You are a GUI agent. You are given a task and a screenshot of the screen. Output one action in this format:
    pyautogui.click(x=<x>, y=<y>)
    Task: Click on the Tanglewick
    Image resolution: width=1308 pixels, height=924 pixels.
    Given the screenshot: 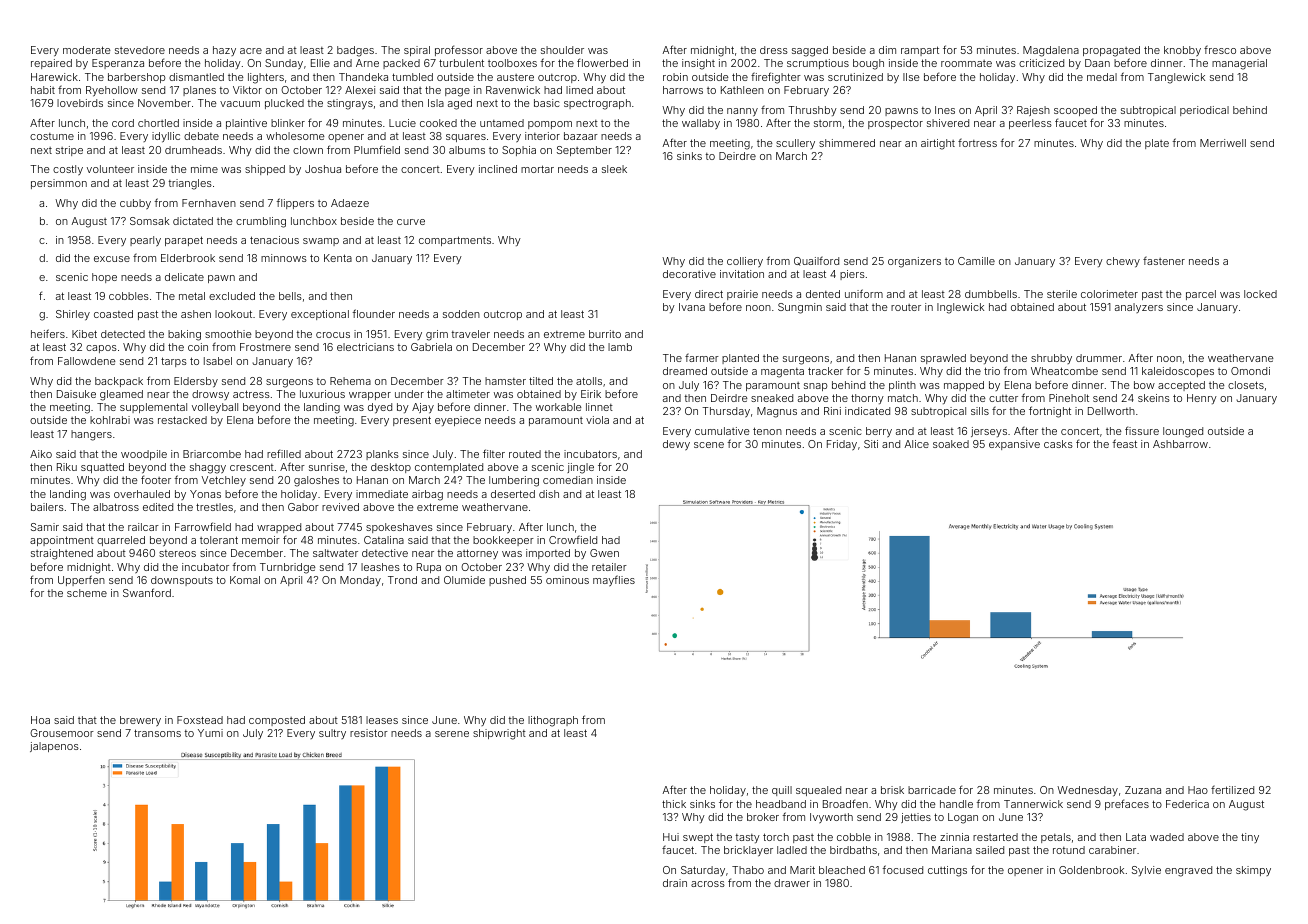 What is the action you would take?
    pyautogui.click(x=1176, y=78)
